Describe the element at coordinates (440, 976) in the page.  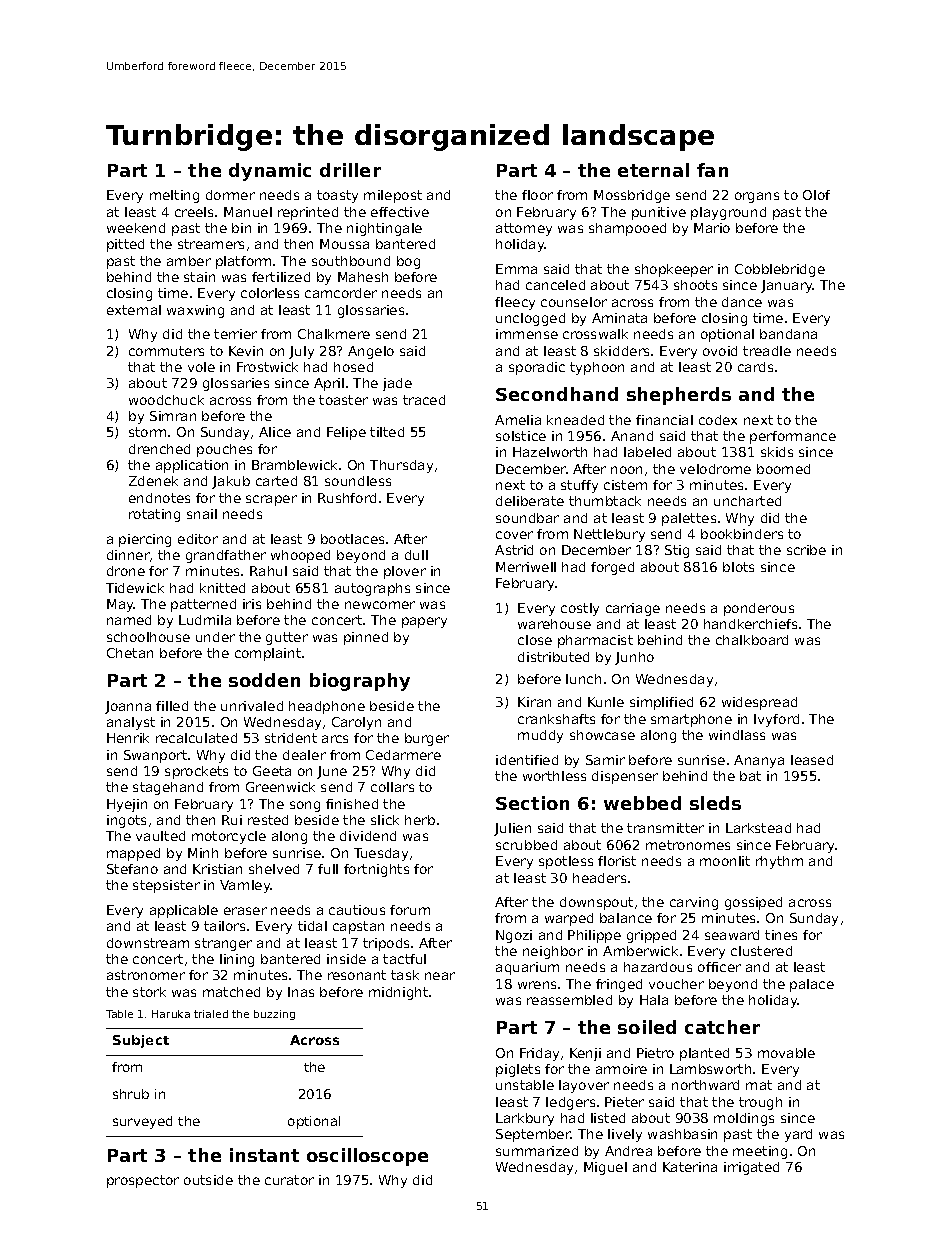
I see `near` at that location.
